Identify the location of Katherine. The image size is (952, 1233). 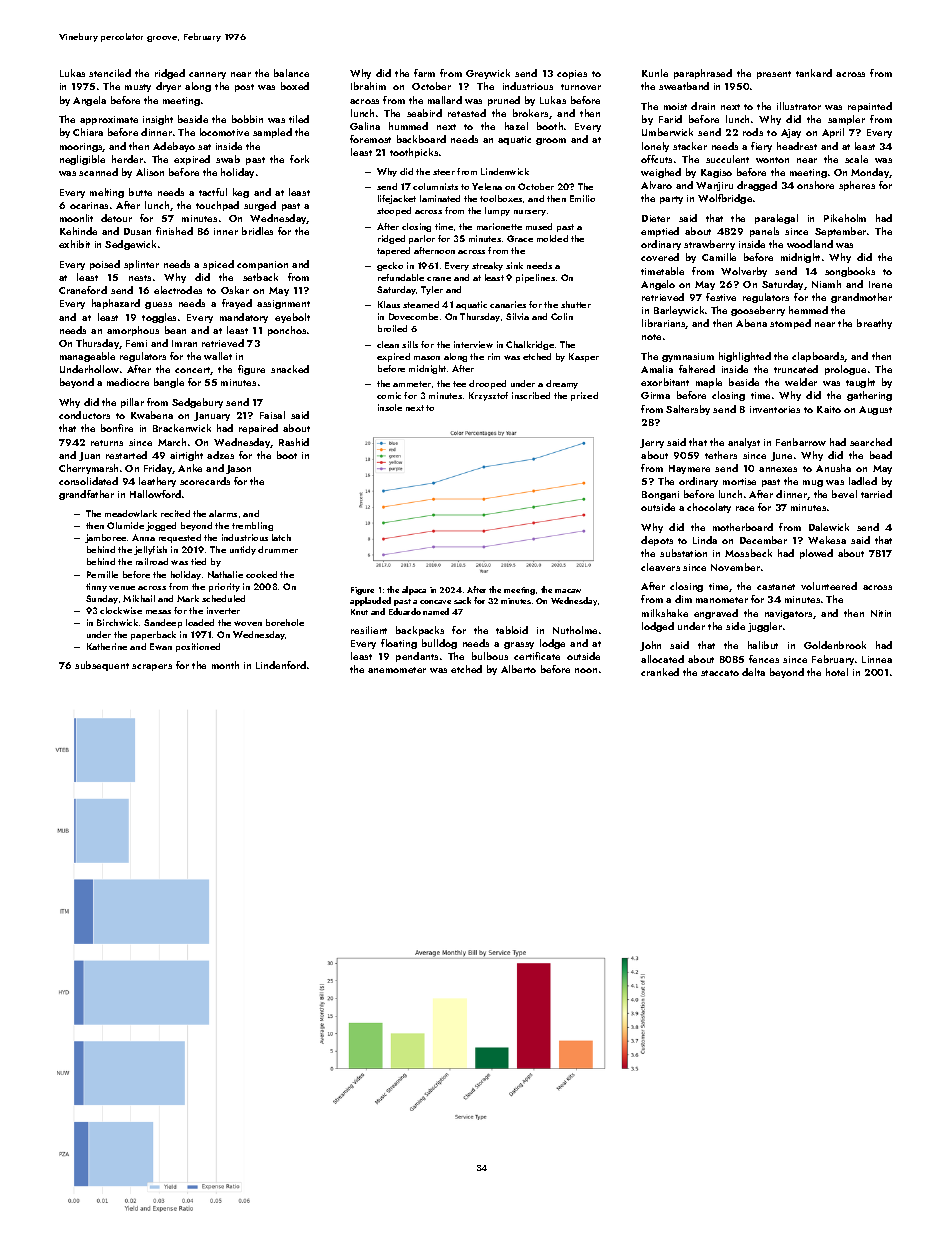
(107, 646).
